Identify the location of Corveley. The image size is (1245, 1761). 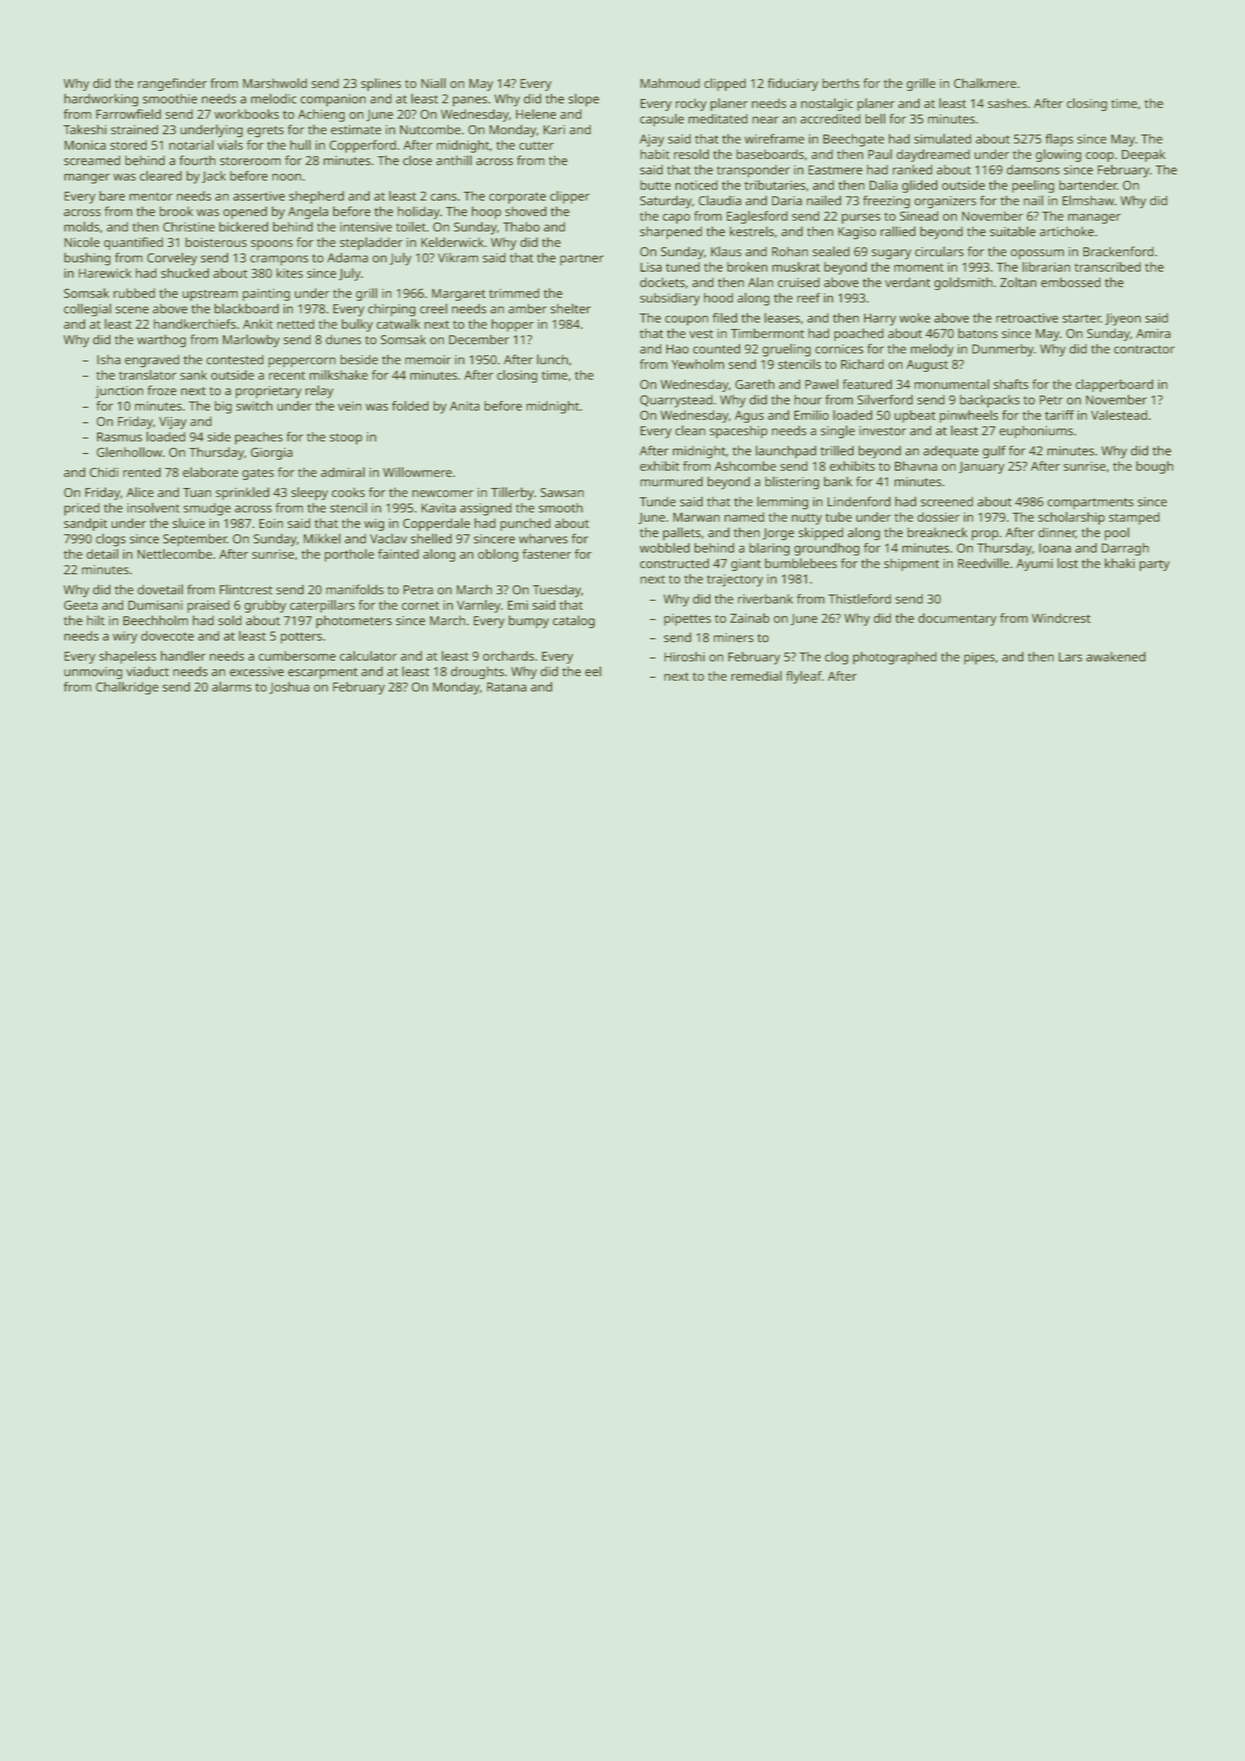
(172, 259).
